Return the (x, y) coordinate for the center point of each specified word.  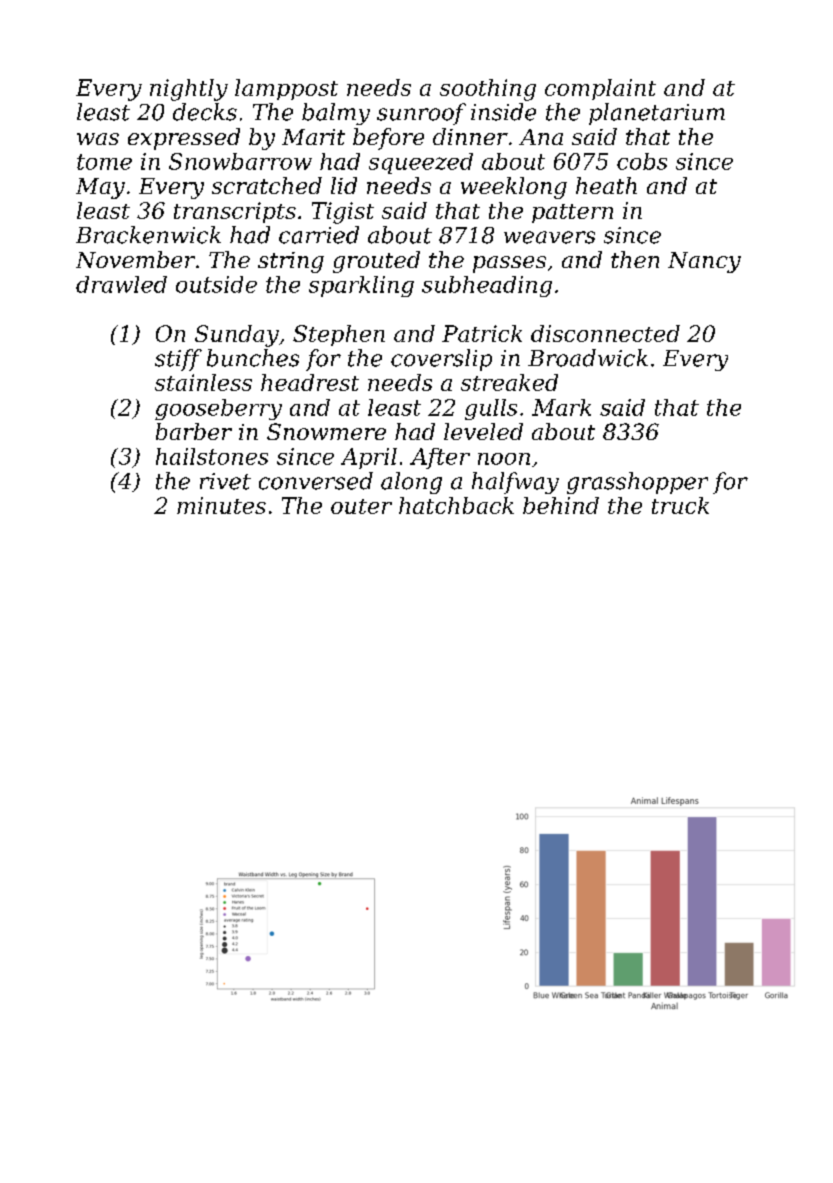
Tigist (343, 213)
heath (606, 185)
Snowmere (326, 431)
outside (216, 284)
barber (194, 431)
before (388, 139)
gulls (491, 409)
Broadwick (588, 358)
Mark (561, 407)
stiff (178, 360)
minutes (221, 505)
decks (205, 112)
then (635, 259)
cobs (642, 161)
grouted (376, 262)
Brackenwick (148, 235)
